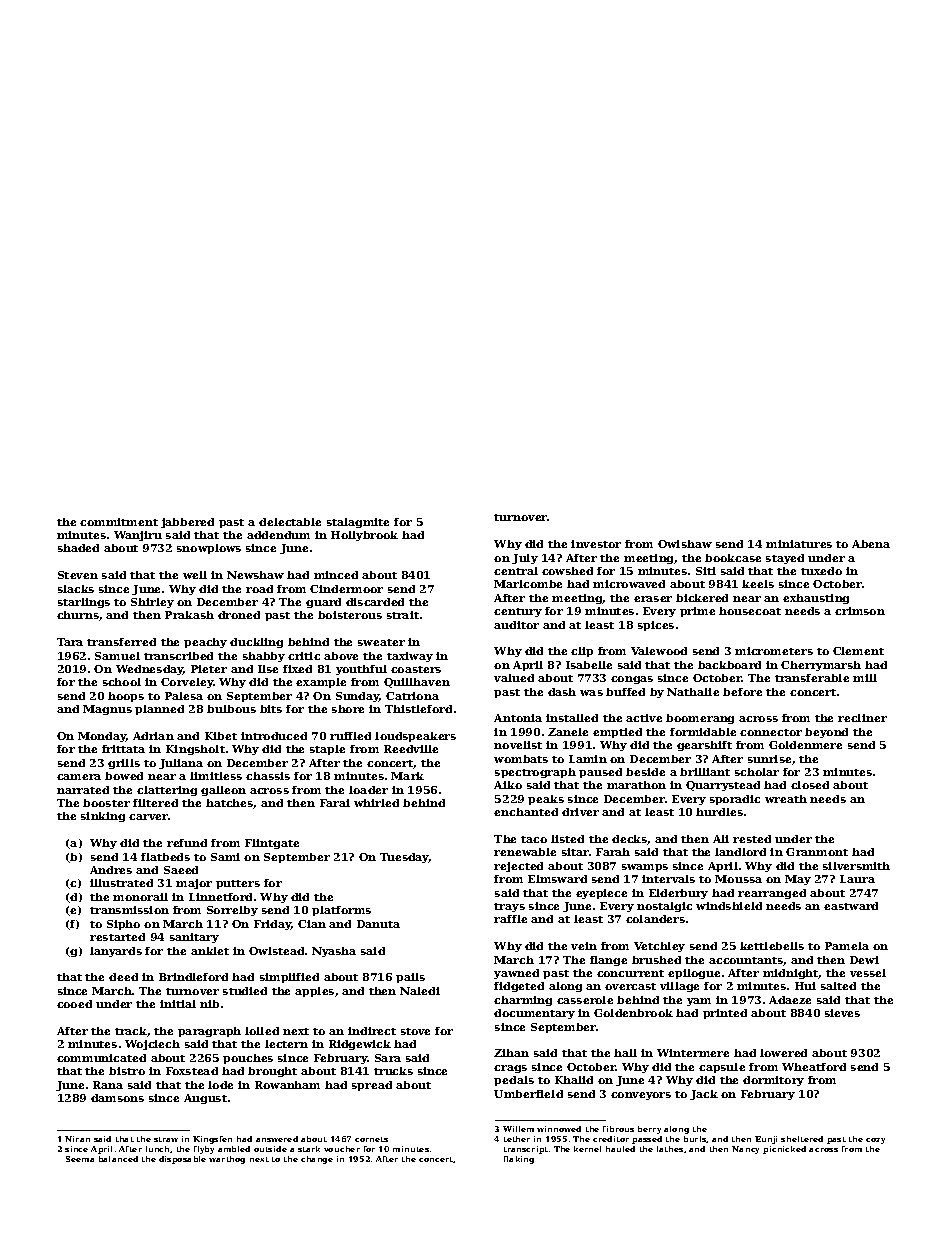  What do you see at coordinates (272, 844) in the screenshot?
I see `Flintgate` at bounding box center [272, 844].
